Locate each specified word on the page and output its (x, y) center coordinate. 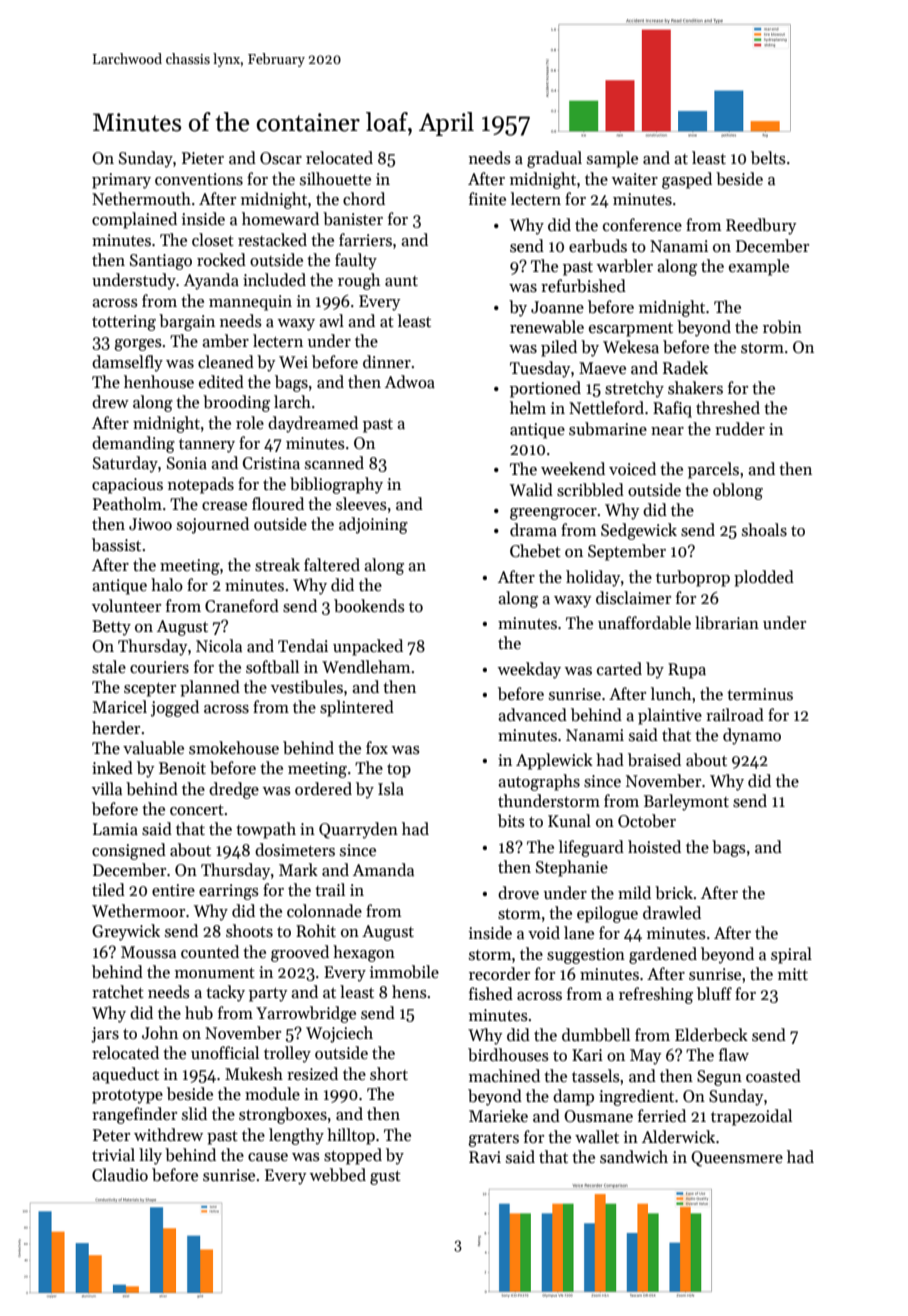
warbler (625, 266)
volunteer (126, 606)
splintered (357, 708)
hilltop (351, 1136)
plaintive (670, 716)
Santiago (161, 262)
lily (150, 1156)
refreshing (656, 995)
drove (518, 893)
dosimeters (295, 850)
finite (487, 198)
